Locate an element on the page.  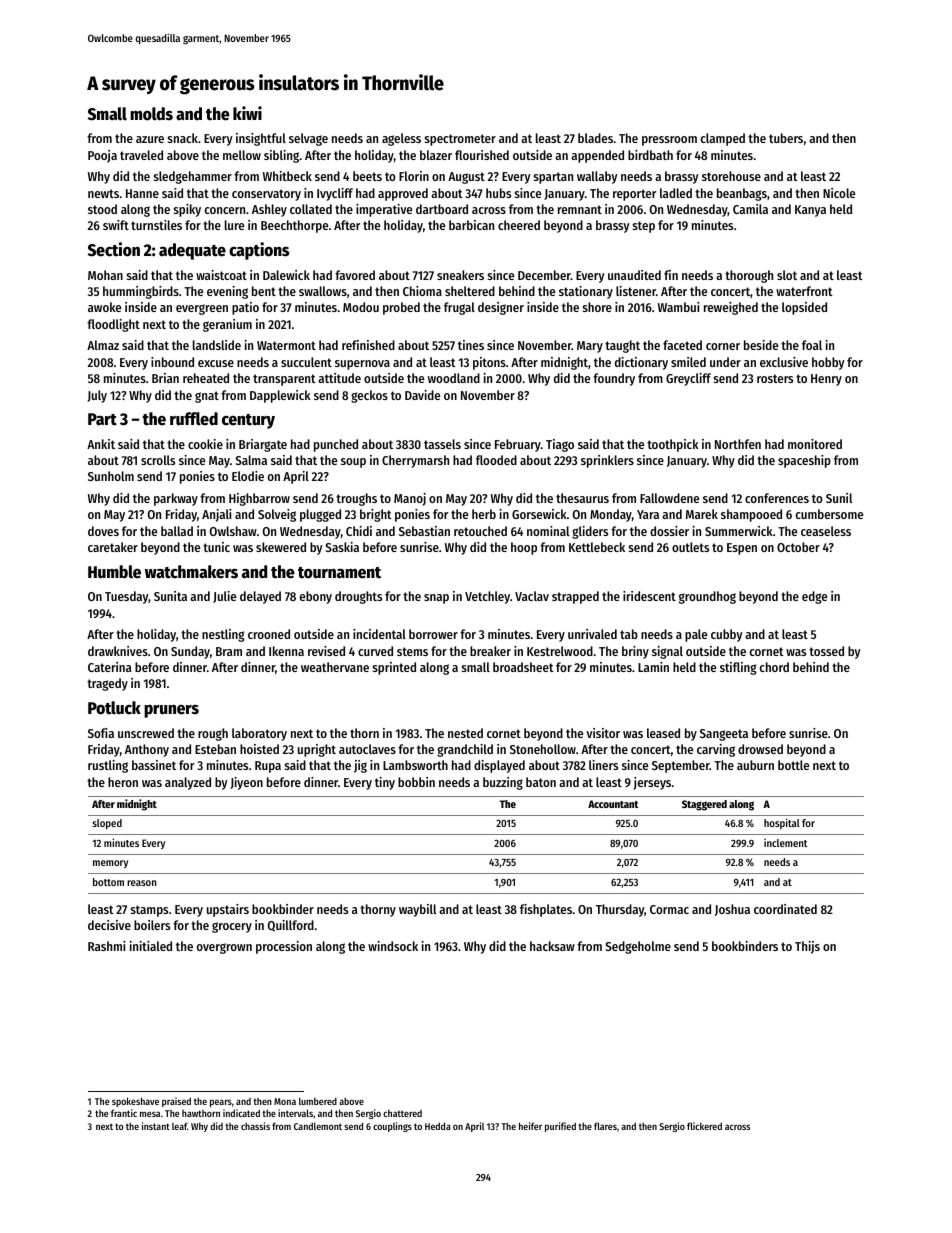
retouched is located at coordinates (480, 531).
